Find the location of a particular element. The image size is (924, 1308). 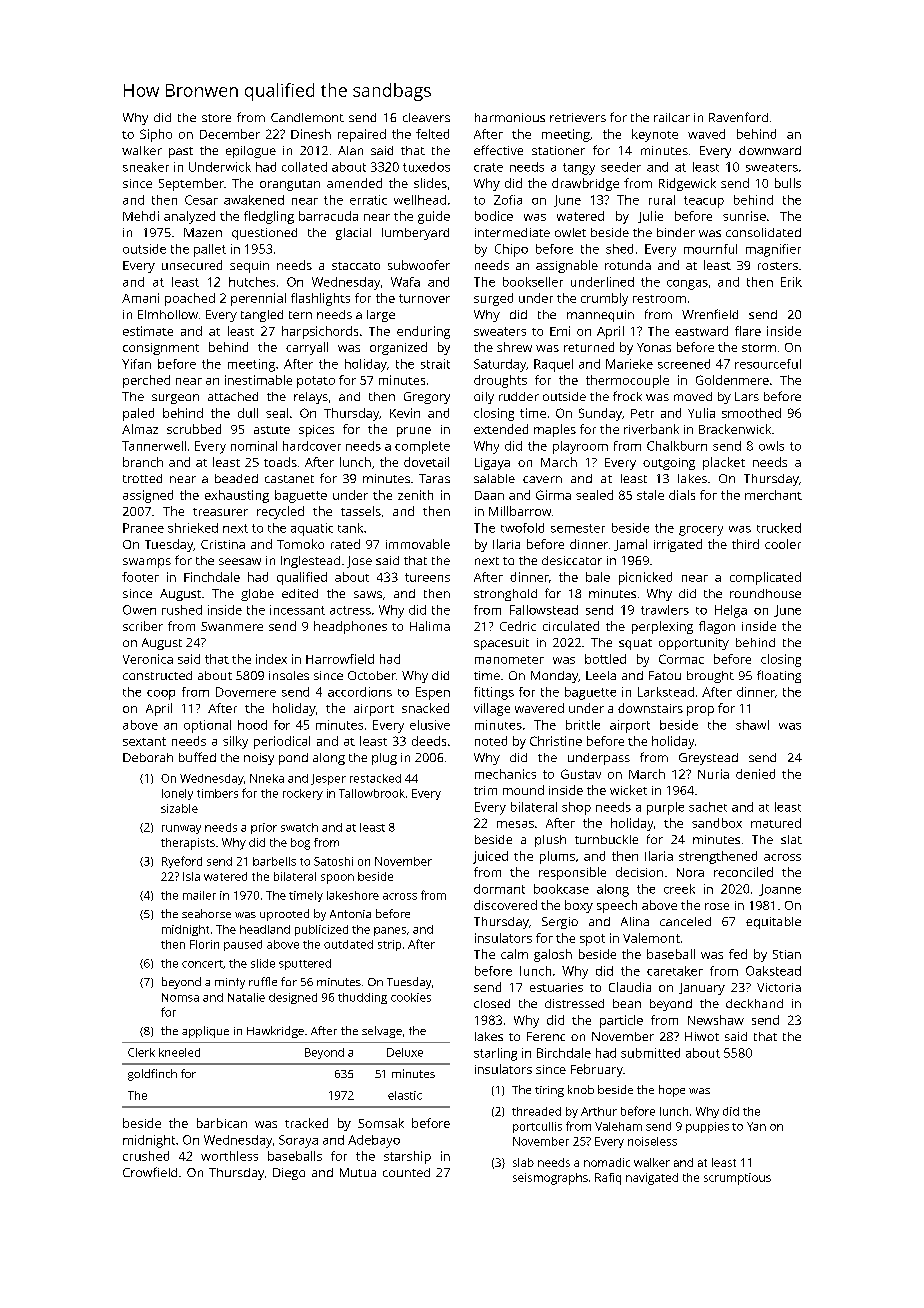

seesaw is located at coordinates (240, 561).
